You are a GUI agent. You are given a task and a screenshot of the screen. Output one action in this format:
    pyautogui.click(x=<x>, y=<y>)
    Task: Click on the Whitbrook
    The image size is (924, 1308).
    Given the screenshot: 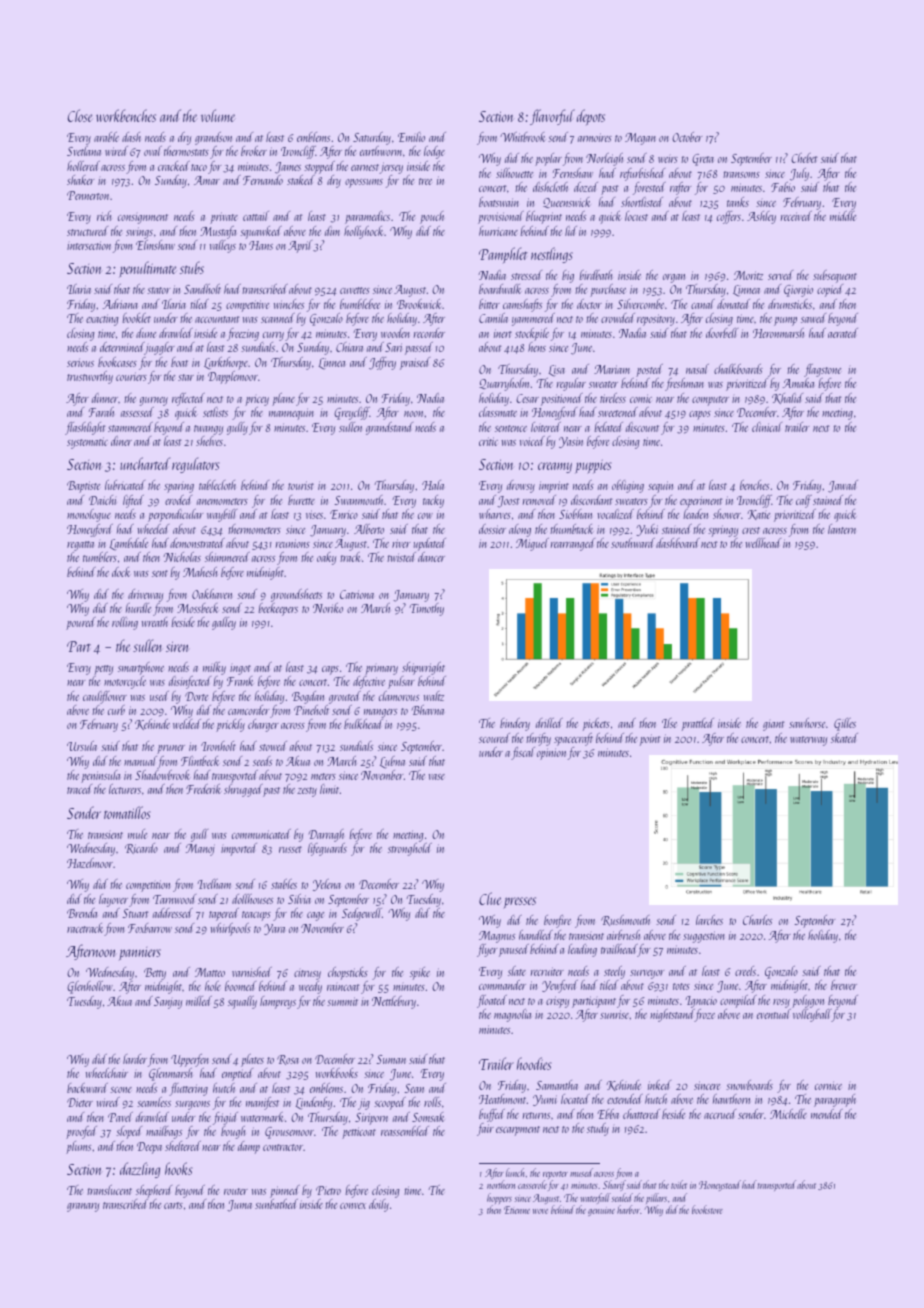 What is the action you would take?
    pyautogui.click(x=522, y=137)
